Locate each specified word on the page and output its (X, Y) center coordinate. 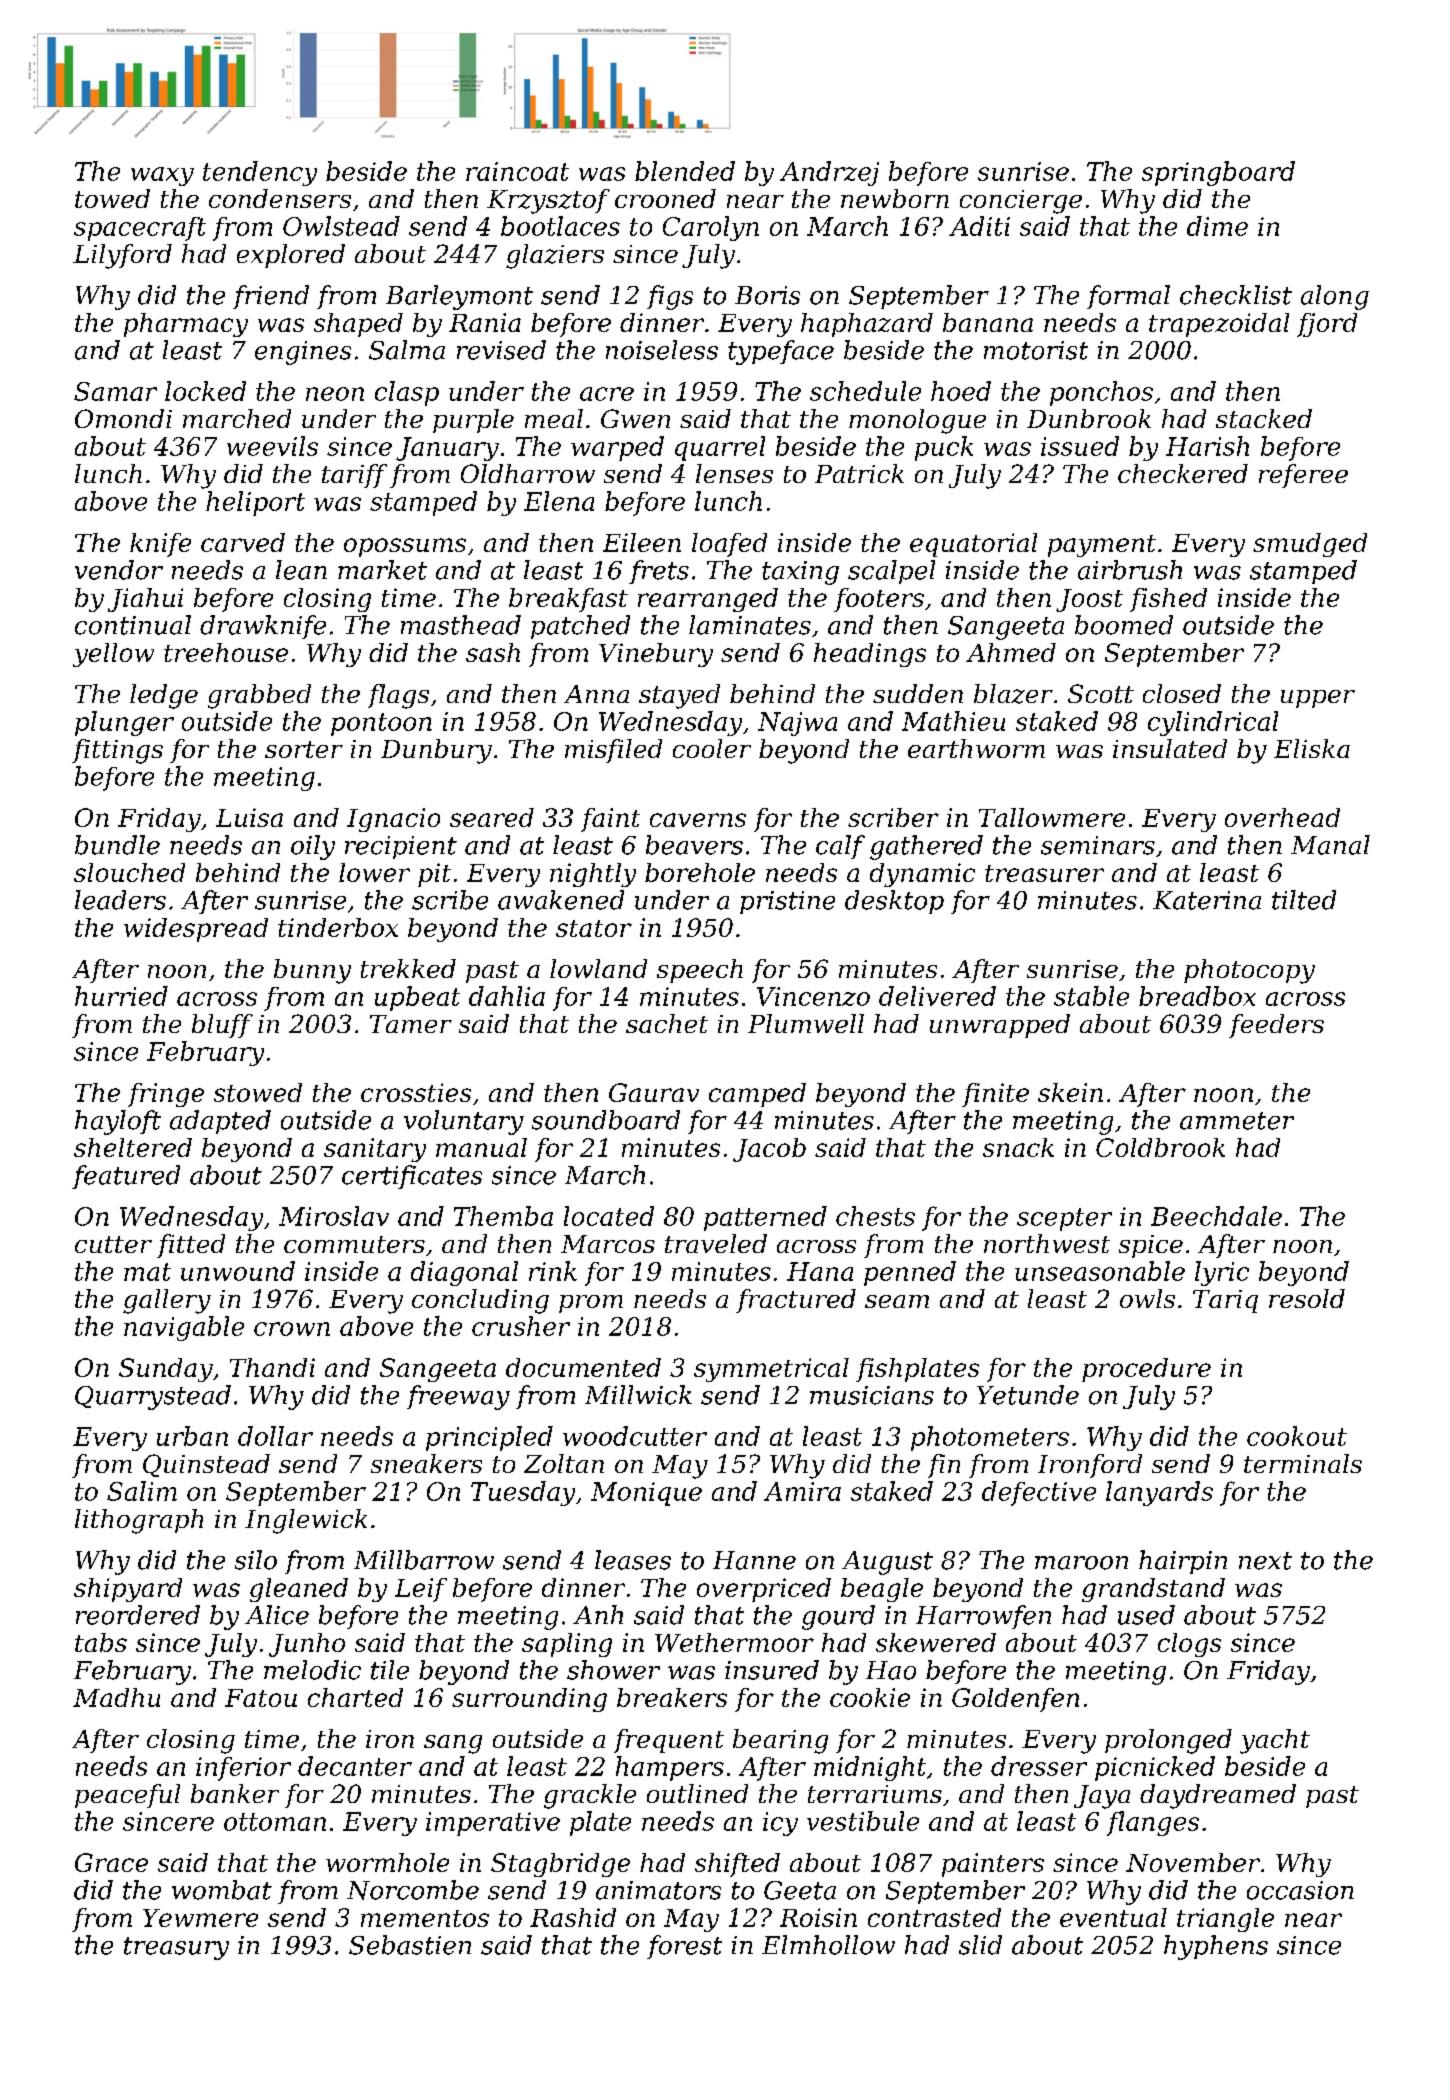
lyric (1222, 1273)
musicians (872, 1395)
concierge (1021, 202)
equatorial (973, 545)
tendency (260, 173)
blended (685, 171)
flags (398, 696)
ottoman (275, 1822)
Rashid (573, 1917)
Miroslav (334, 1216)
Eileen (642, 542)
